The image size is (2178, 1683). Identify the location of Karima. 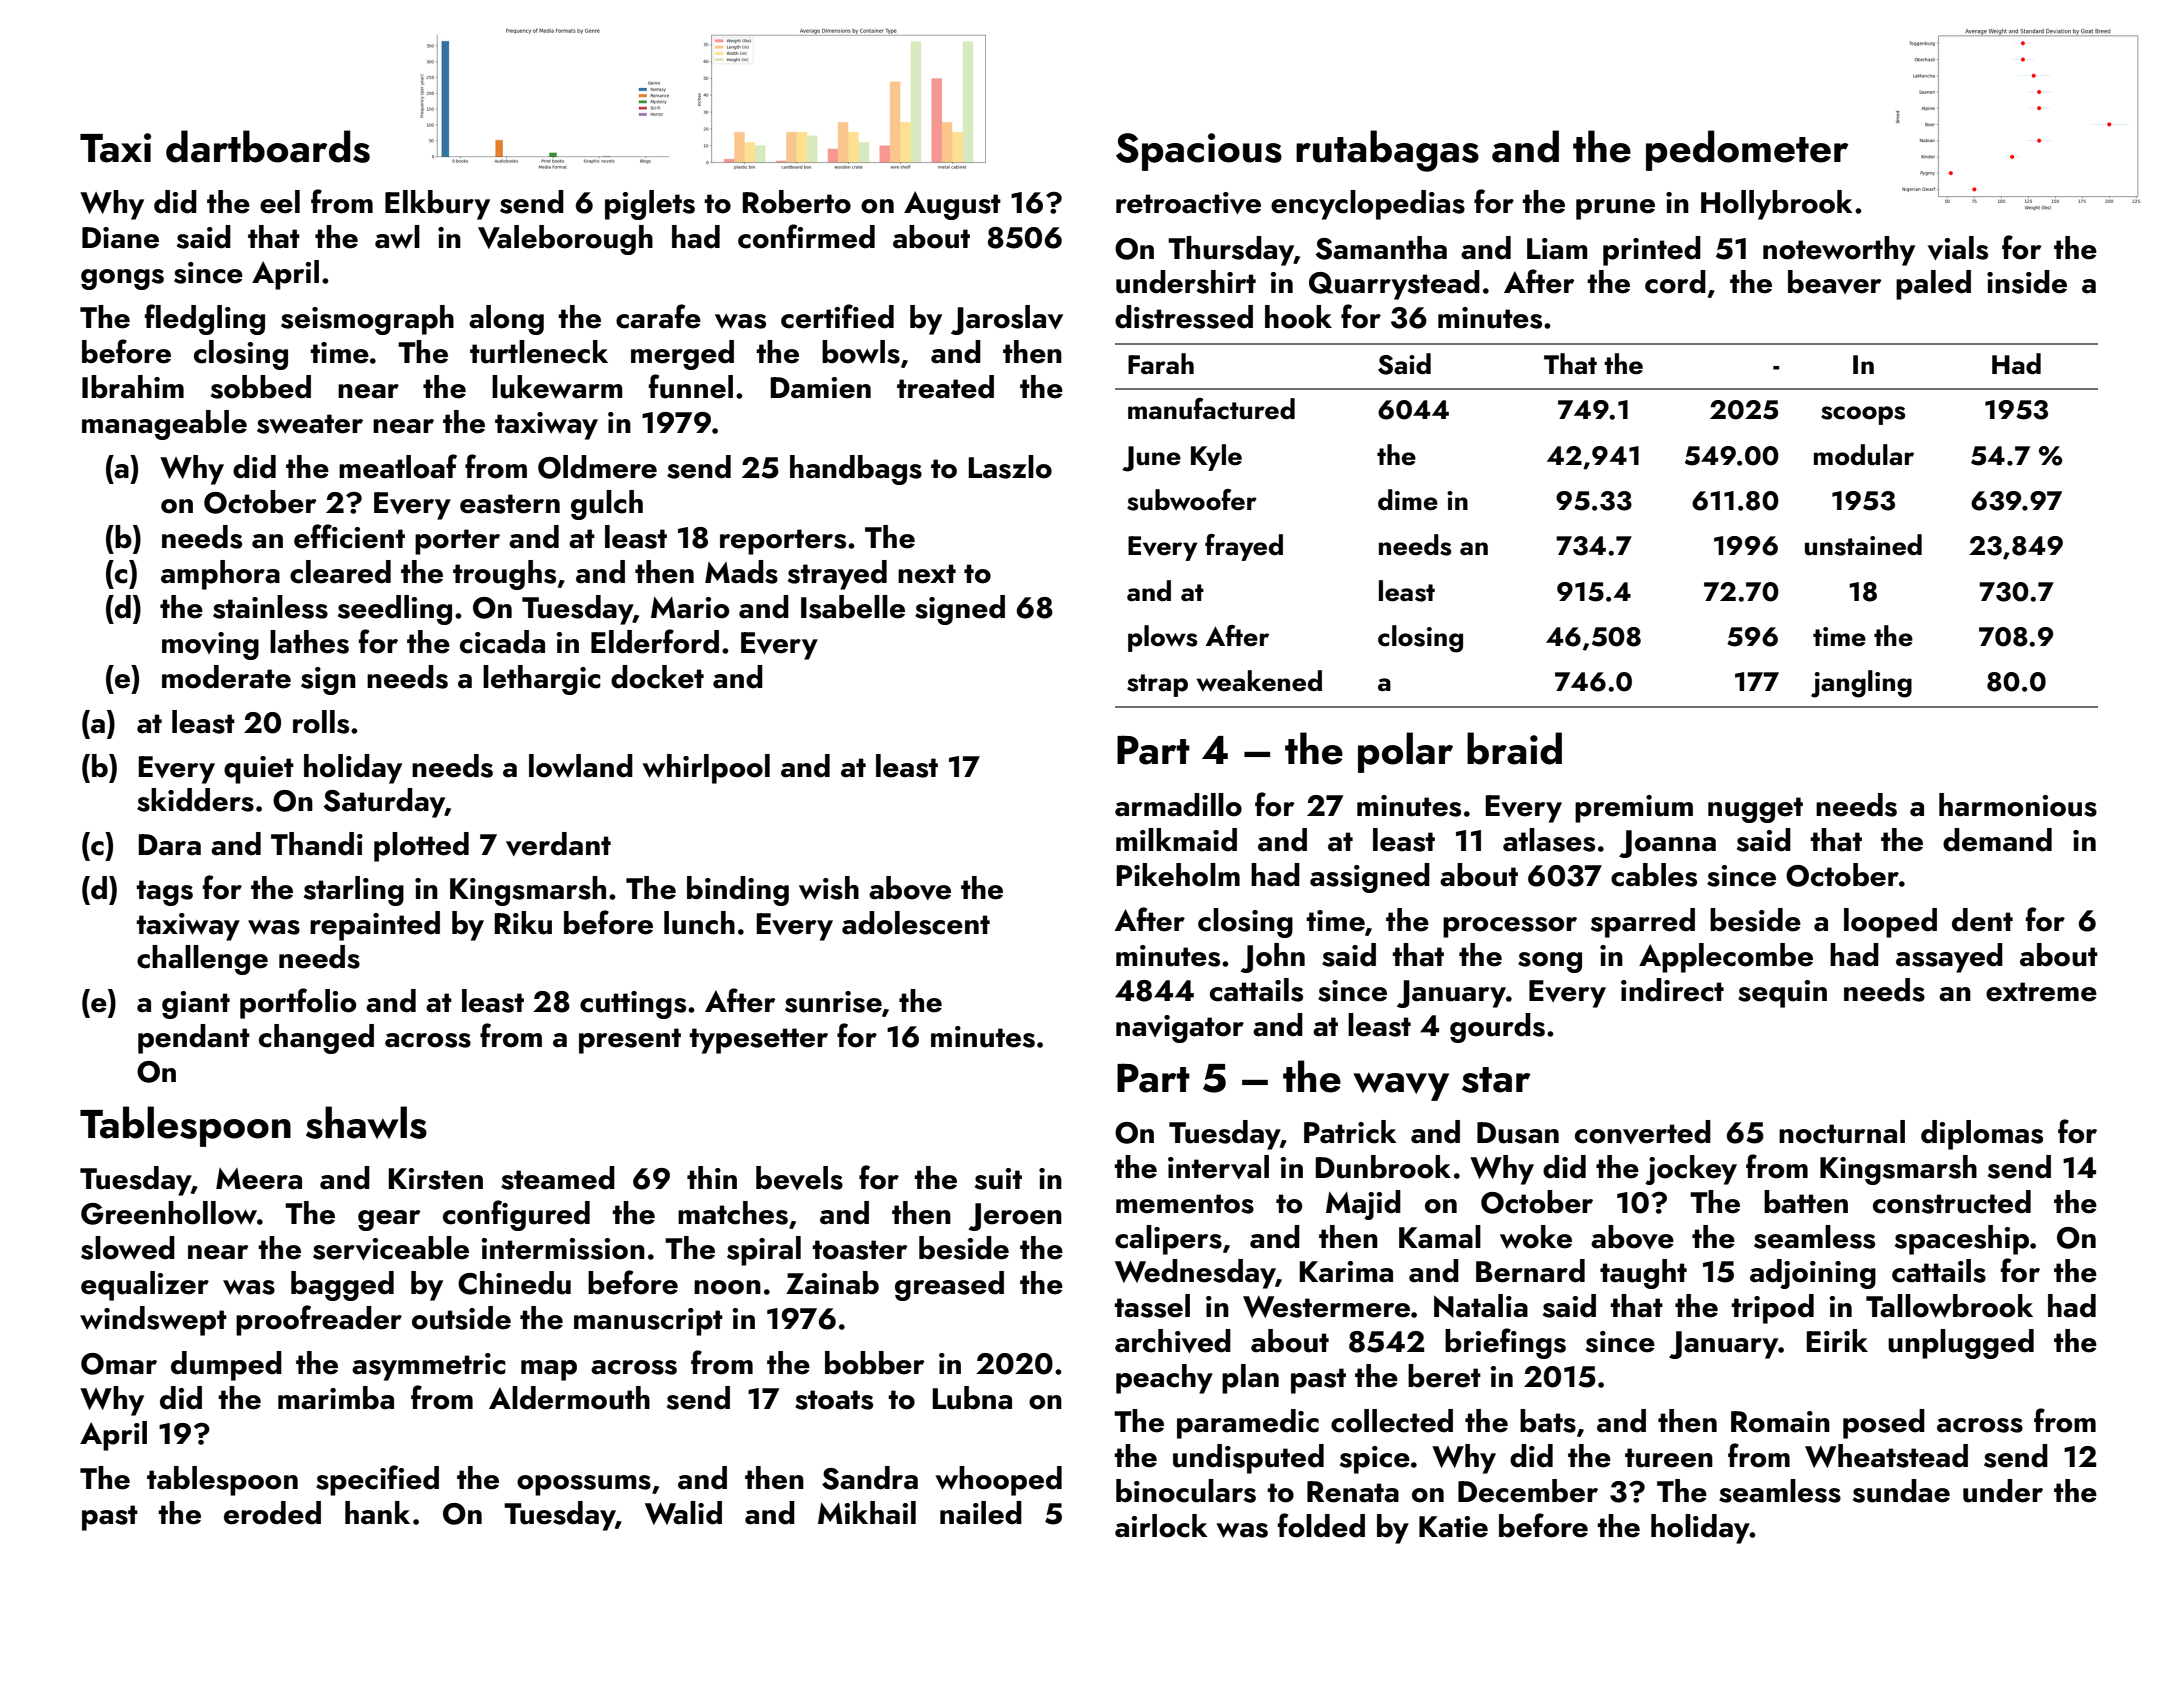
(1346, 1272).
